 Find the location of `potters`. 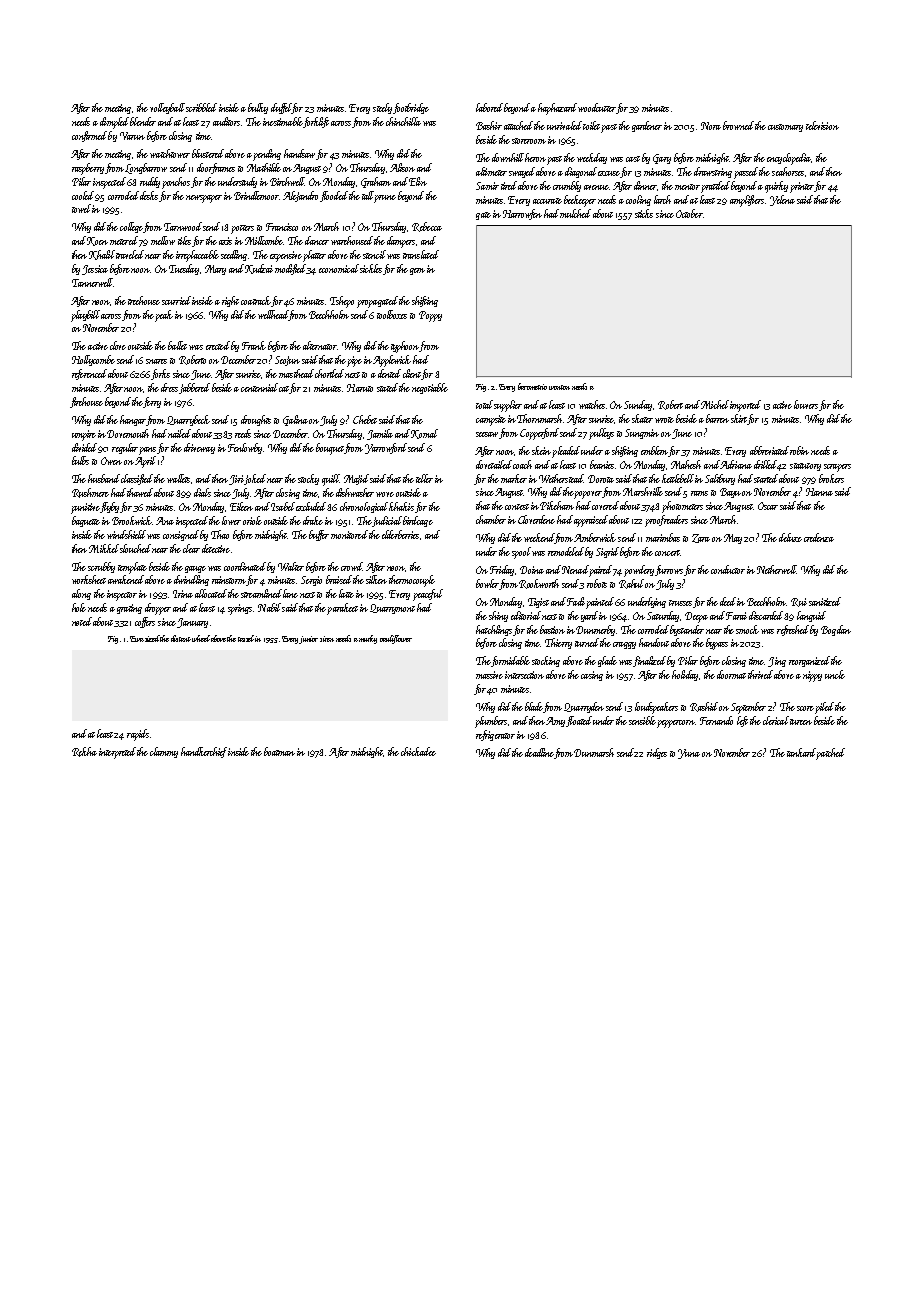

potters is located at coordinates (242, 229).
